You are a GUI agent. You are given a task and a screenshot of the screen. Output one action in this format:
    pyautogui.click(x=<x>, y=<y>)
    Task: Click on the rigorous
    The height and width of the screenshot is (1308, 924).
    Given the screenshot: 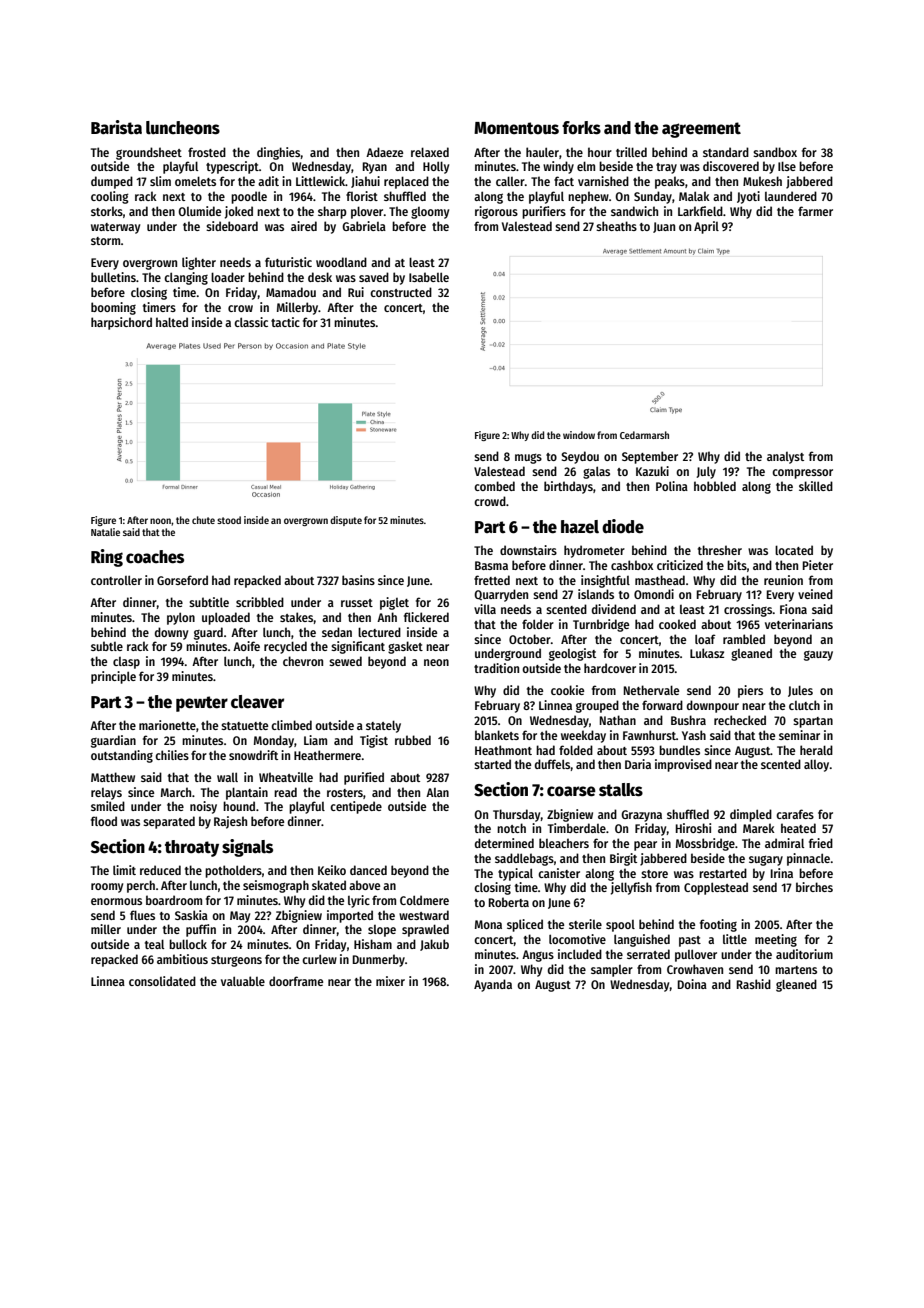 What is the action you would take?
    pyautogui.click(x=496, y=212)
